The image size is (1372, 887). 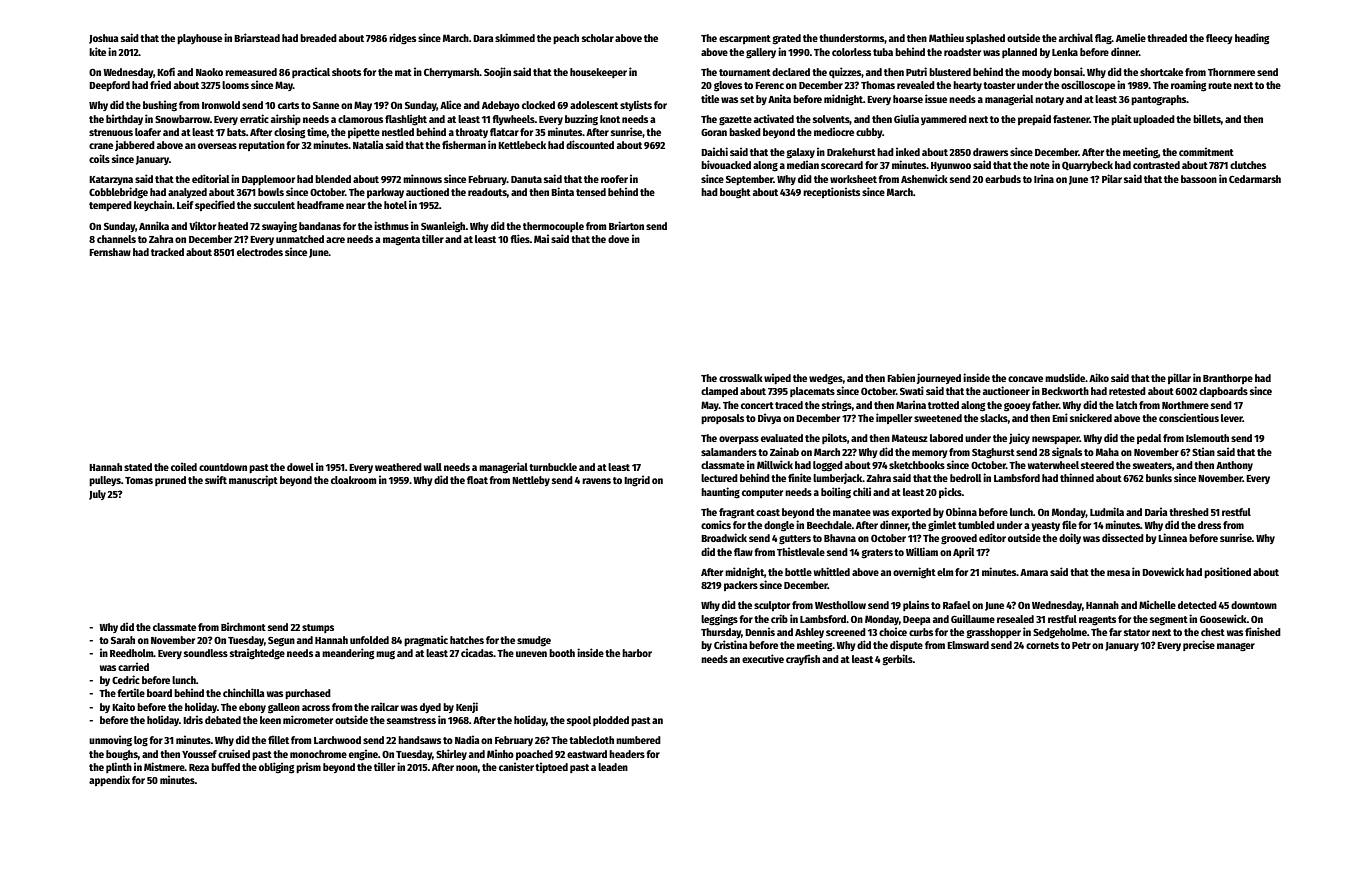 What do you see at coordinates (724, 537) in the screenshot?
I see `Broadwick` at bounding box center [724, 537].
